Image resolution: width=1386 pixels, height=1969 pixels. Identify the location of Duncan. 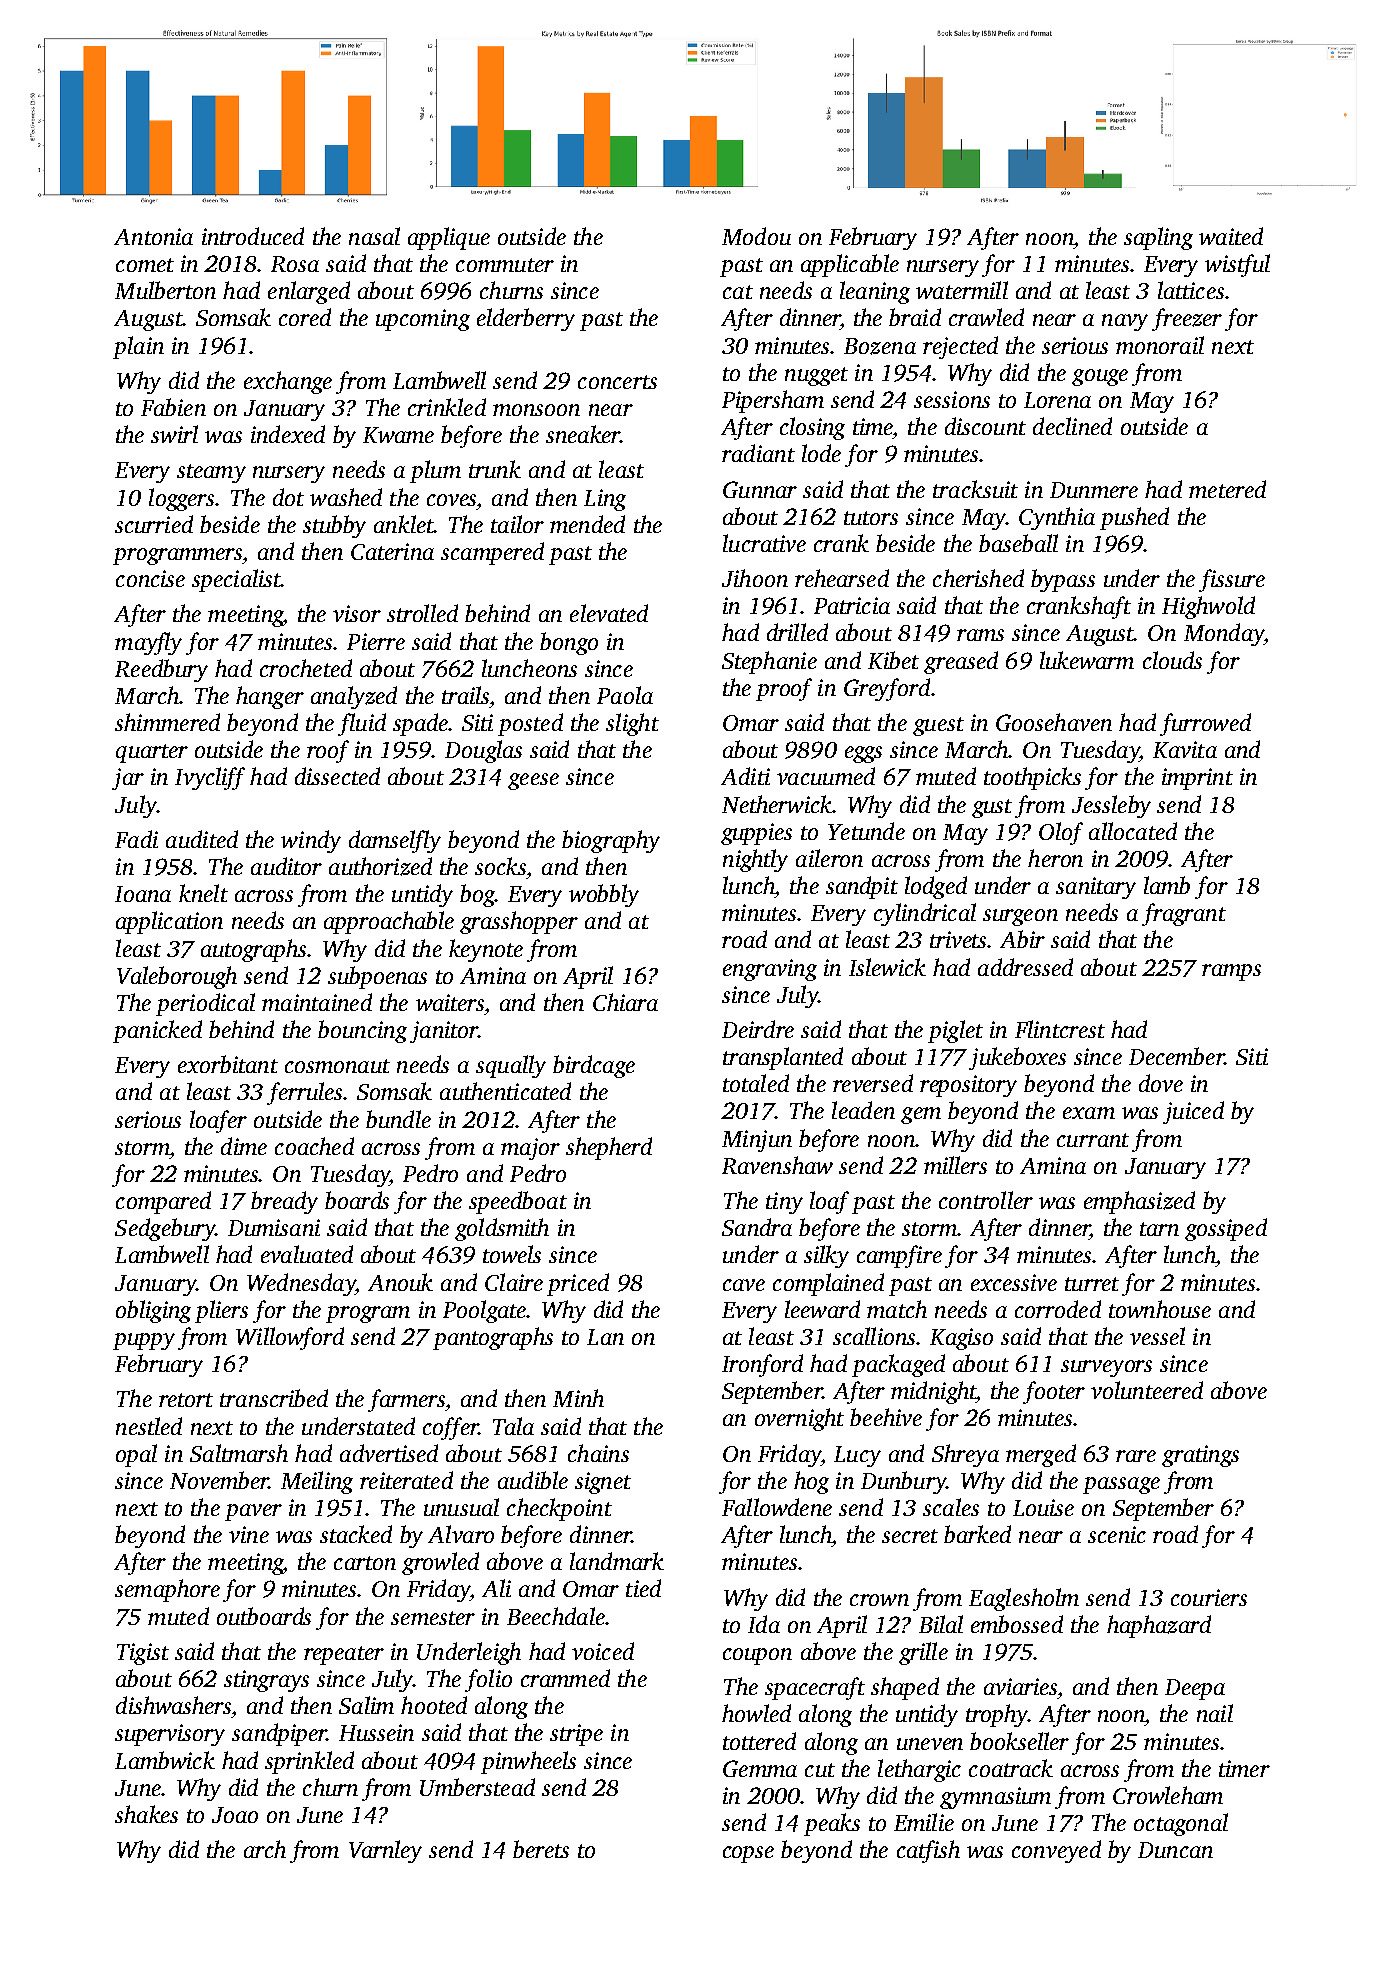
(1175, 1850).
